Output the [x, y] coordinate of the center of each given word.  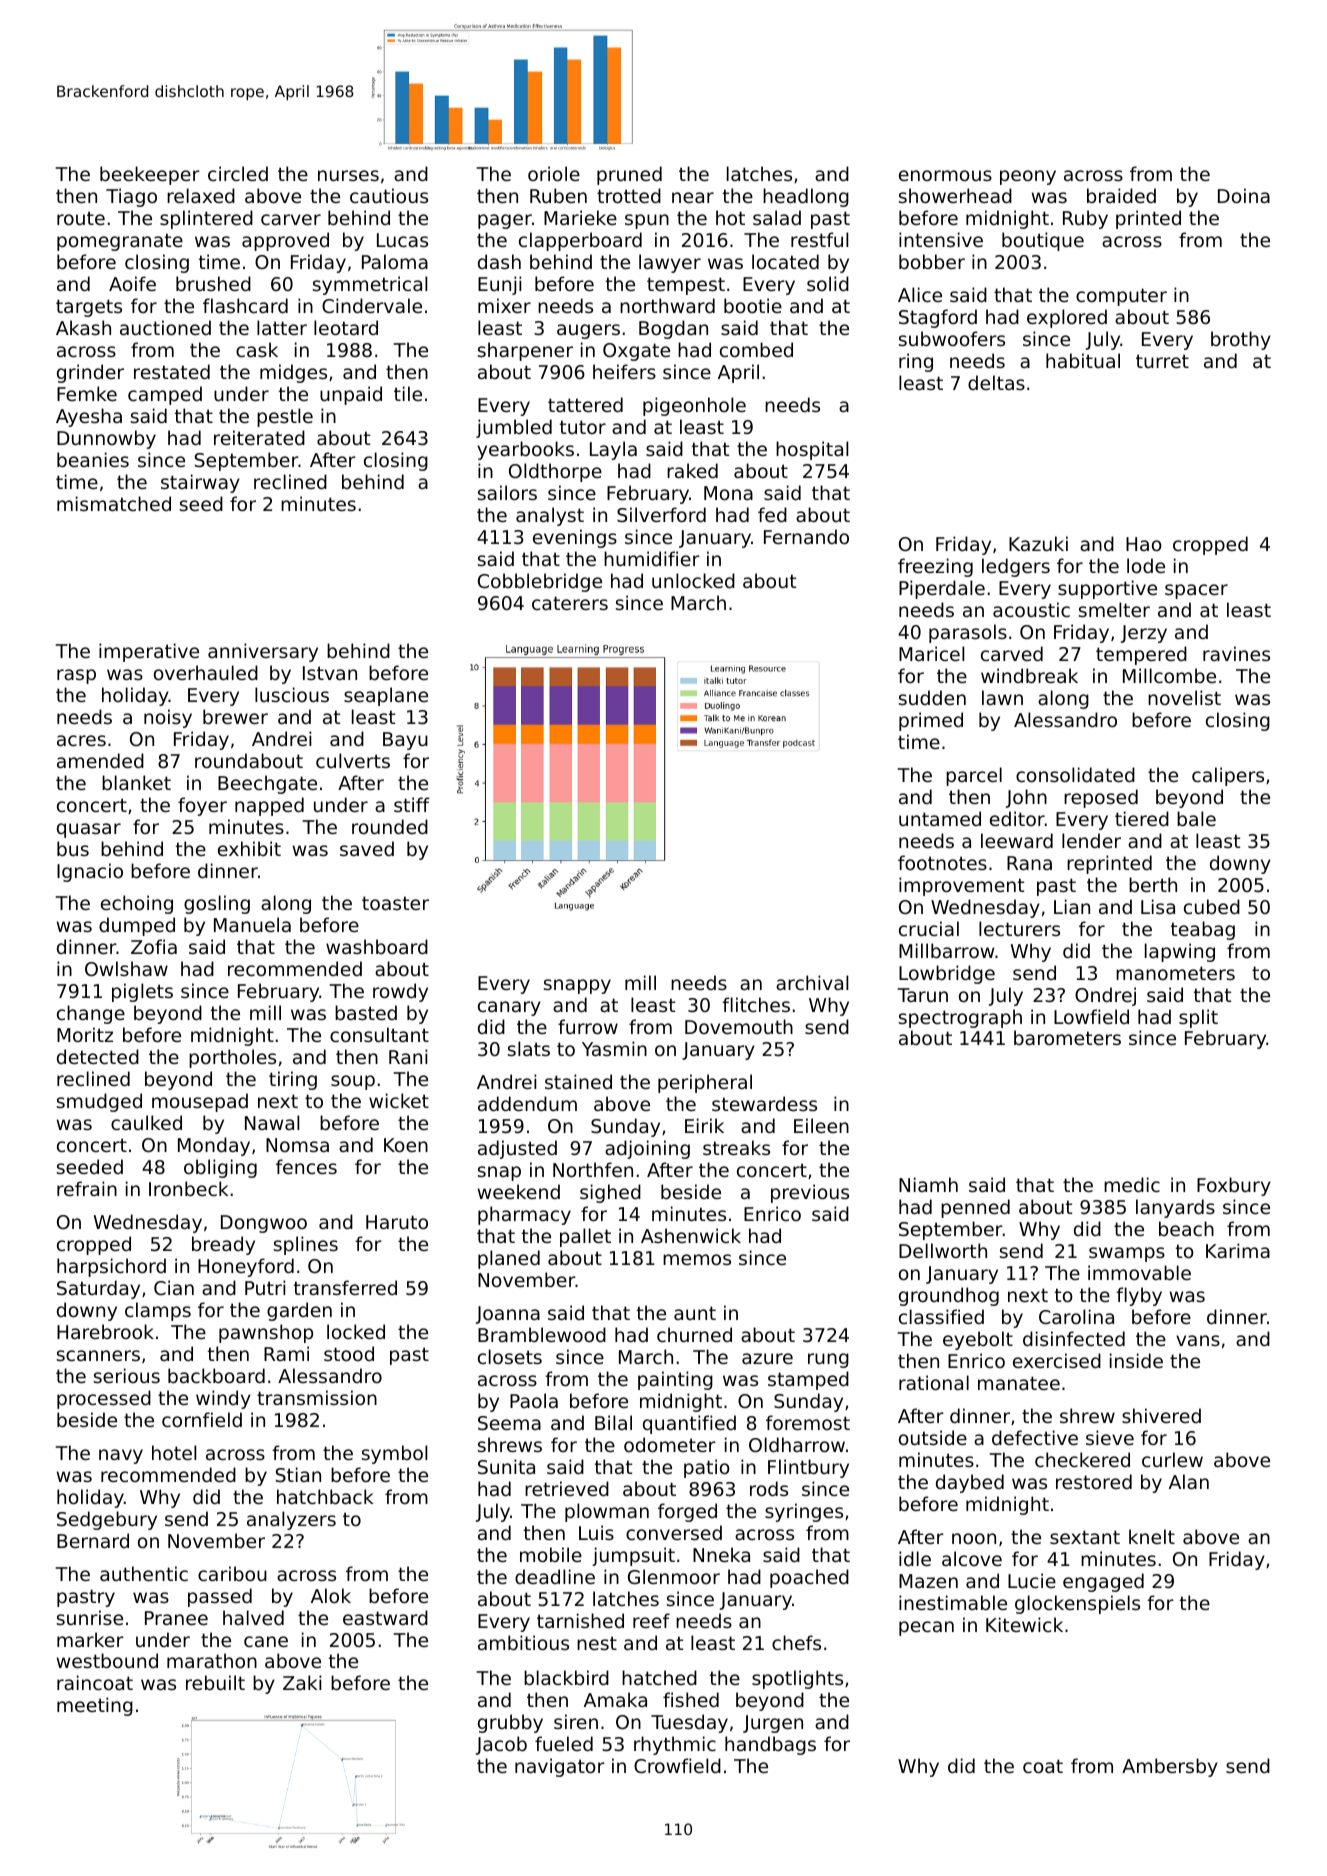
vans [1198, 1340]
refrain [87, 1188]
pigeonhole [694, 406]
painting [675, 1380]
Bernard [93, 1540]
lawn [1002, 697]
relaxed [201, 195]
